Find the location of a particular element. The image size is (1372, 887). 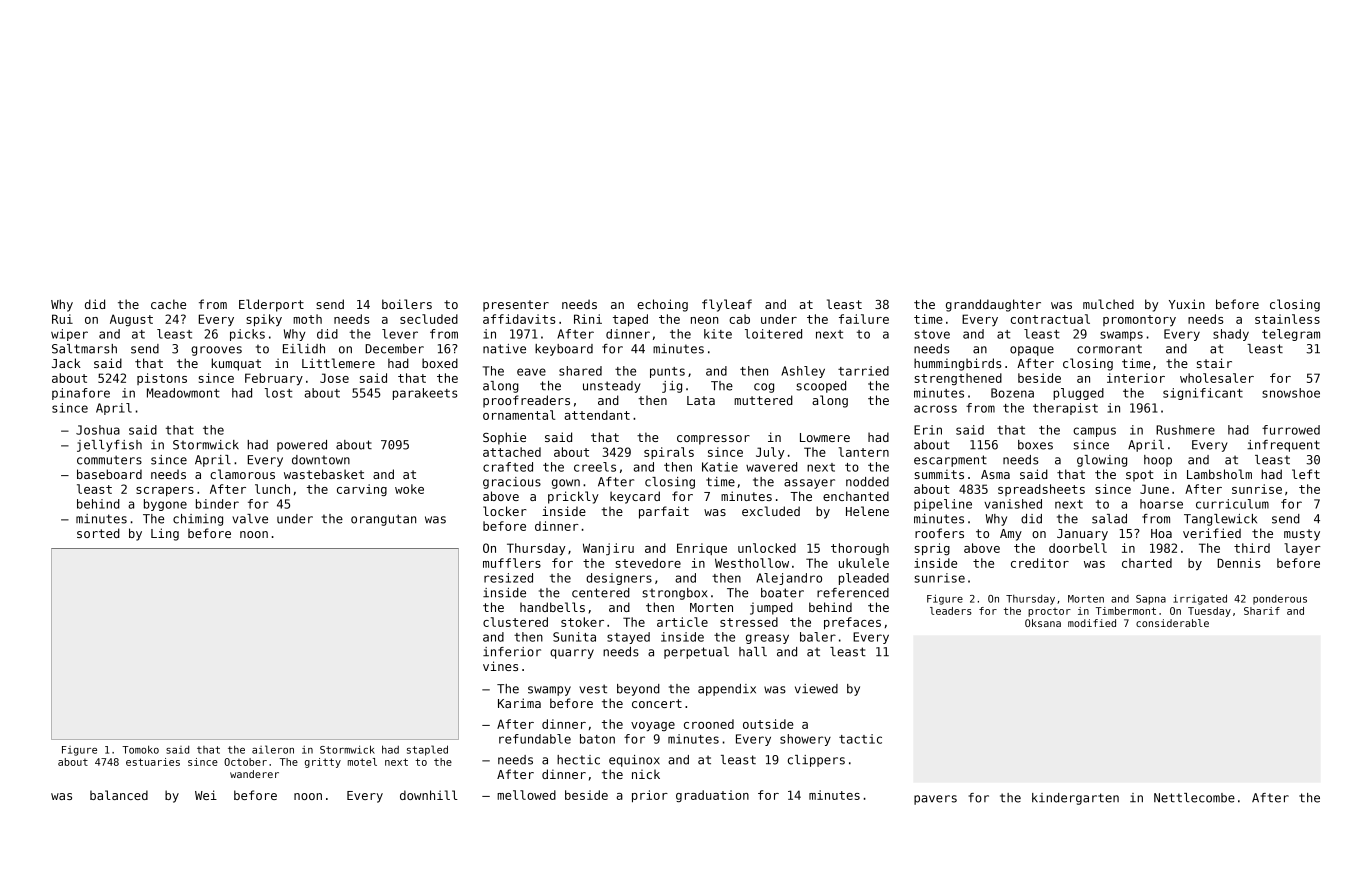

wanderer is located at coordinates (254, 774).
